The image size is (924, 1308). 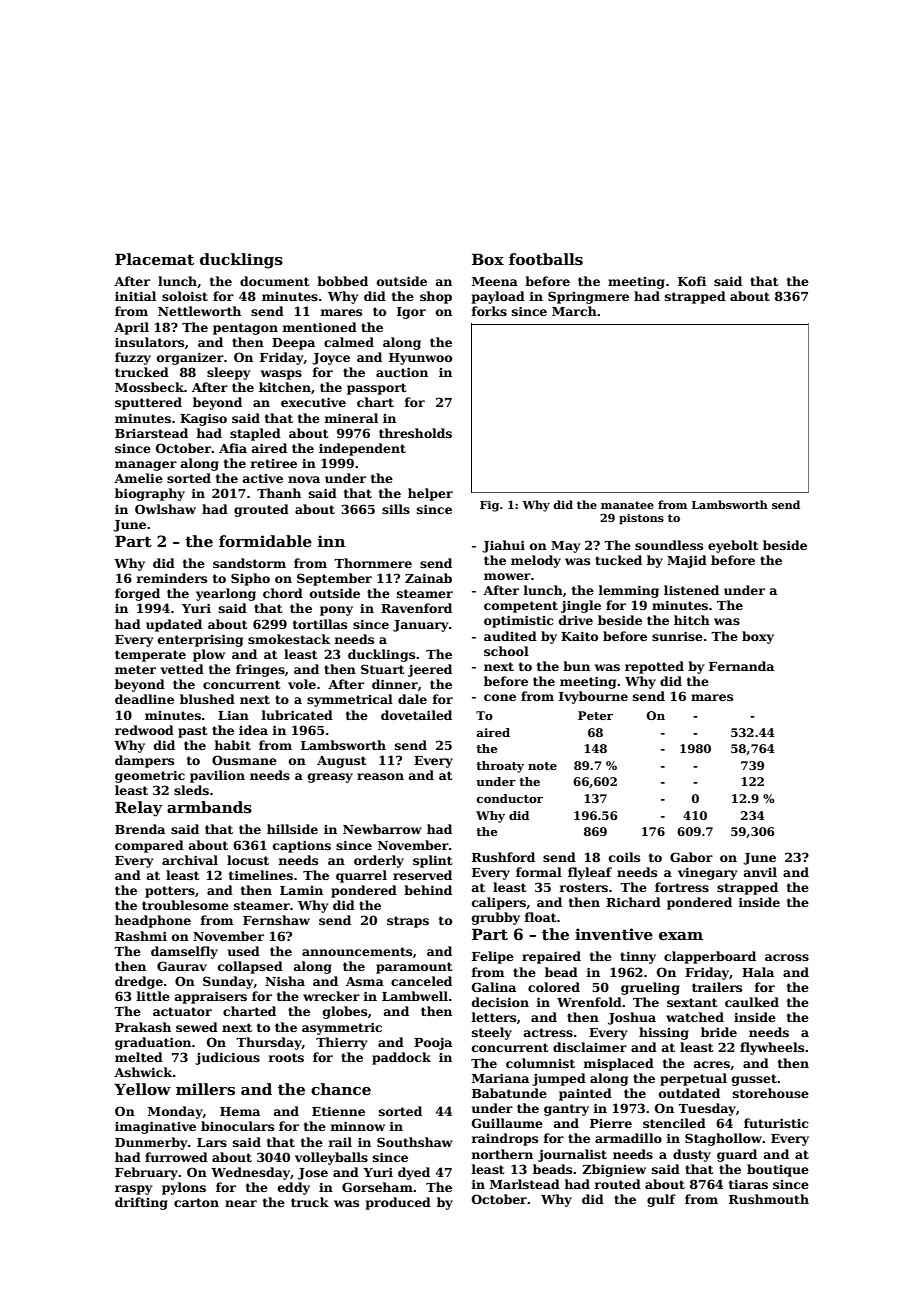 What do you see at coordinates (495, 281) in the image?
I see `Meena` at bounding box center [495, 281].
